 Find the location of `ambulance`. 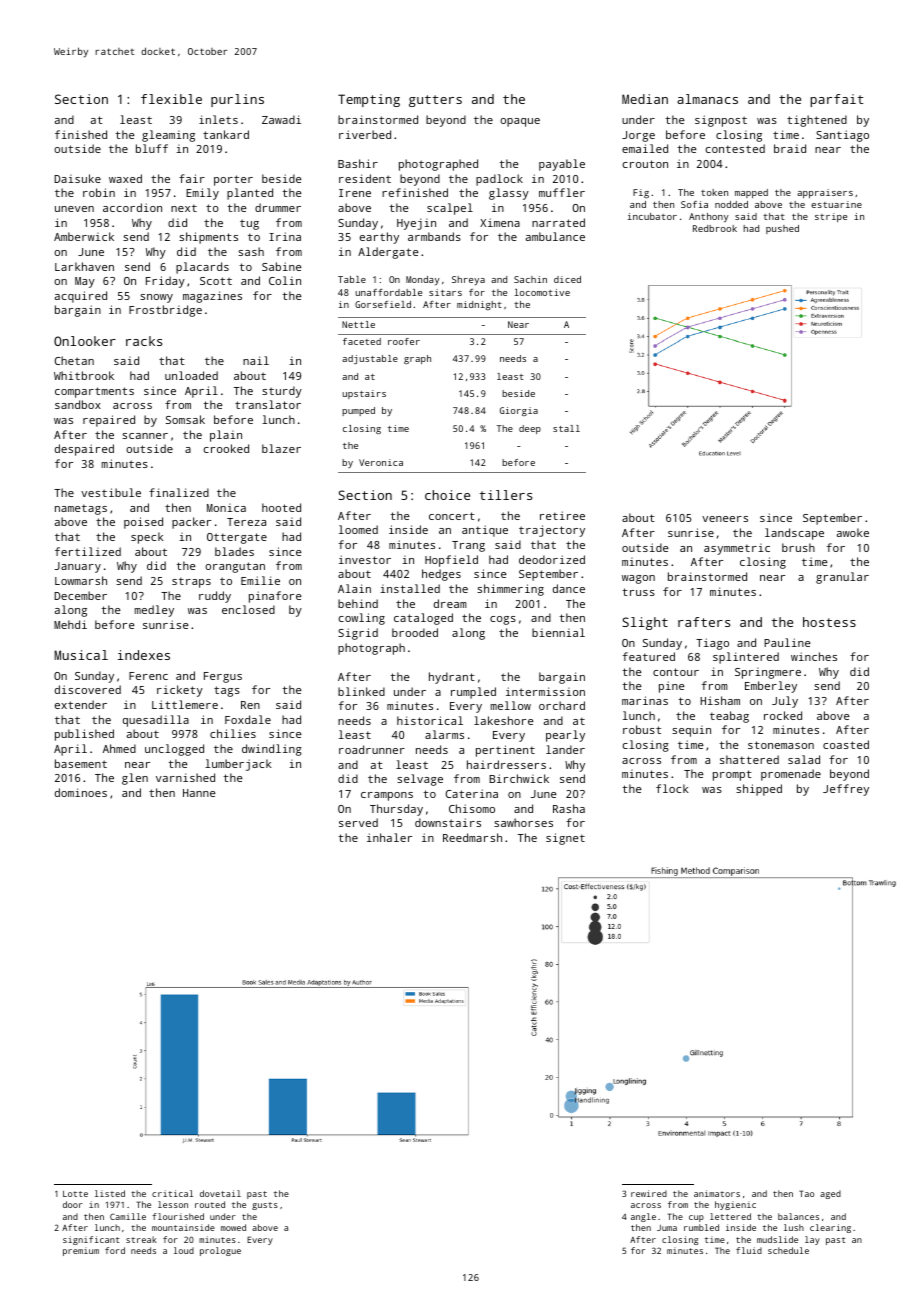

ambulance is located at coordinates (555, 236).
